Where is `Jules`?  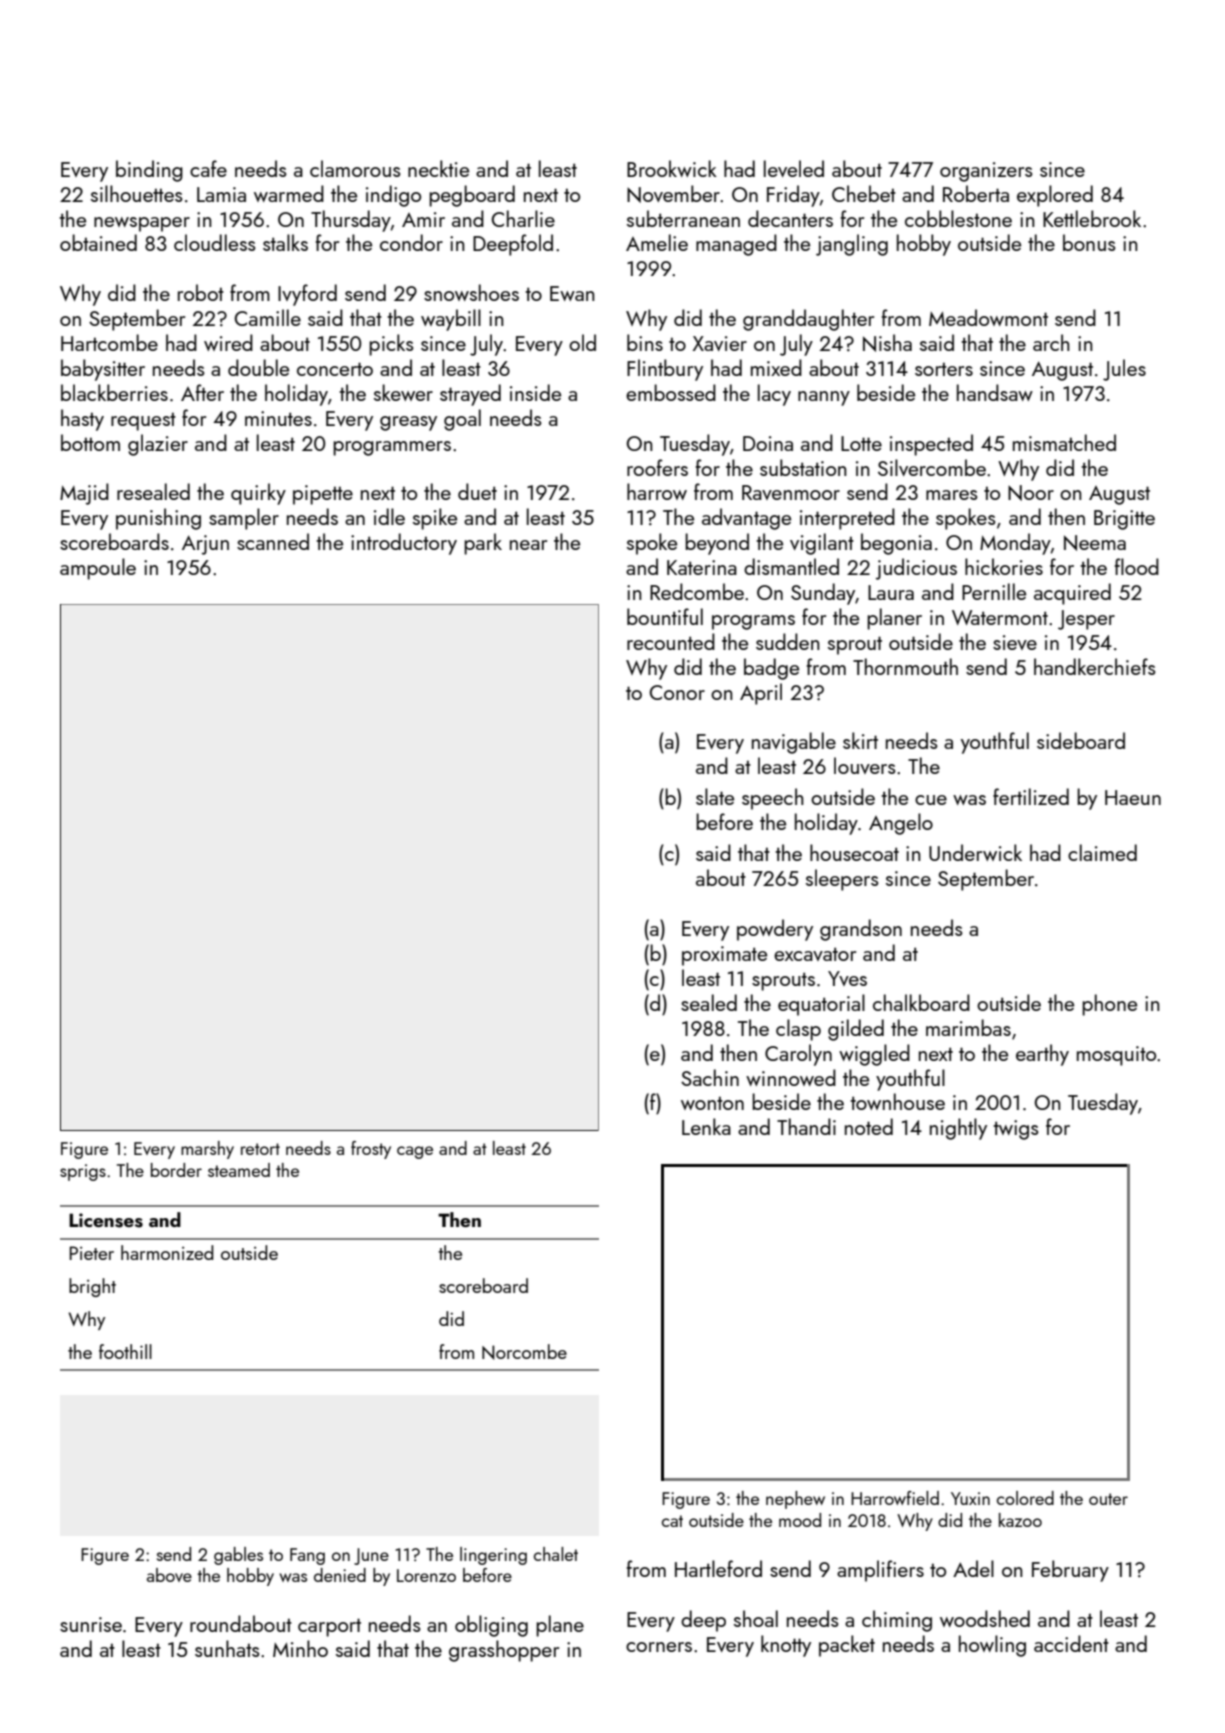
Jules is located at coordinates (1124, 370).
